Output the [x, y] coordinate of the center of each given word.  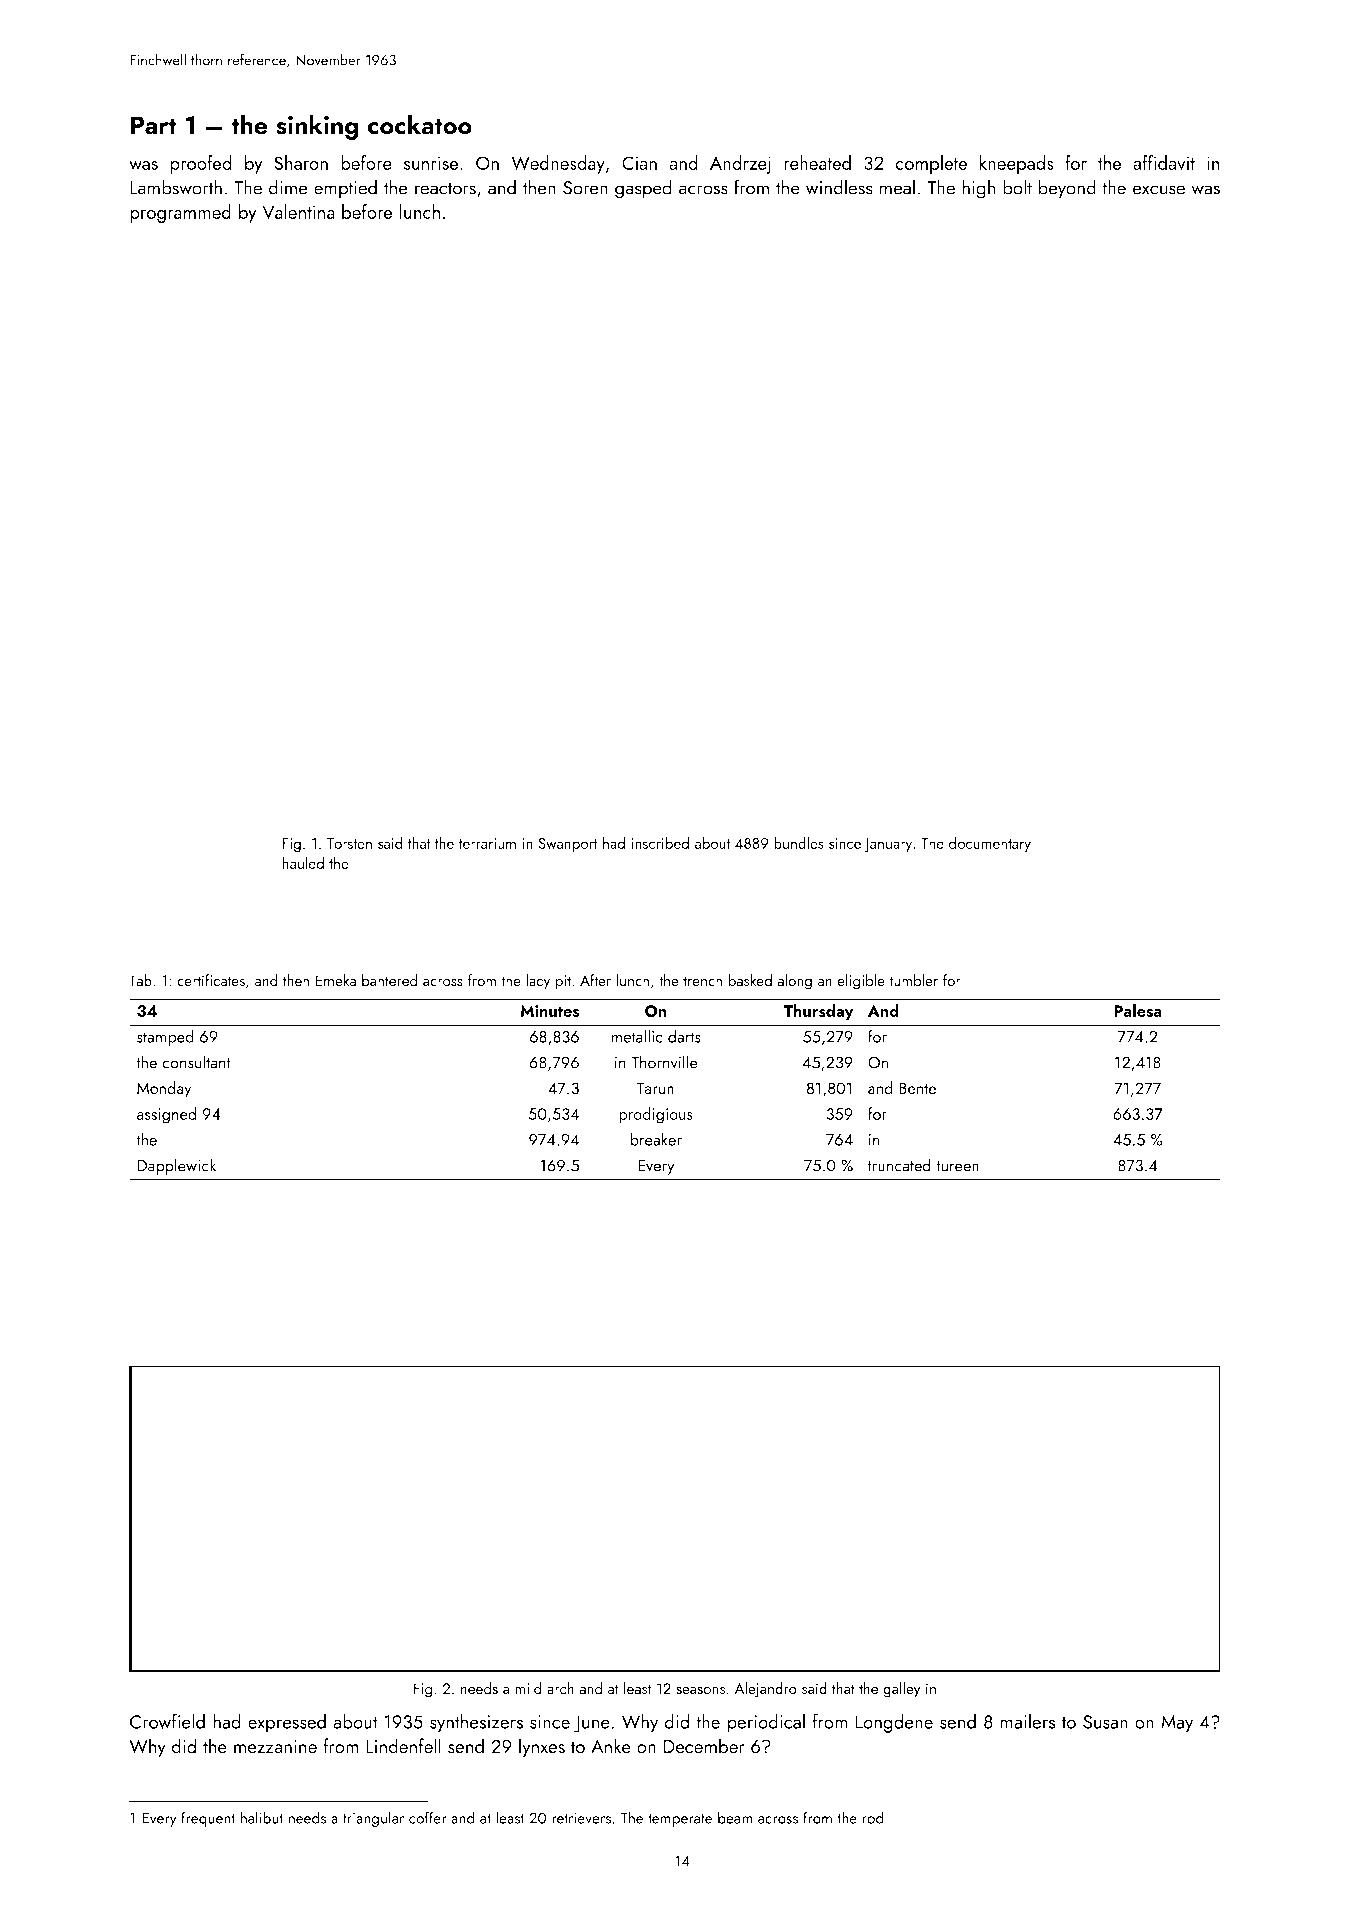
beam [735, 1817]
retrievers [581, 1818]
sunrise [431, 163]
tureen [957, 1166]
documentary [990, 844]
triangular [373, 1819]
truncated [899, 1165]
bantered [389, 980]
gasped [643, 189]
